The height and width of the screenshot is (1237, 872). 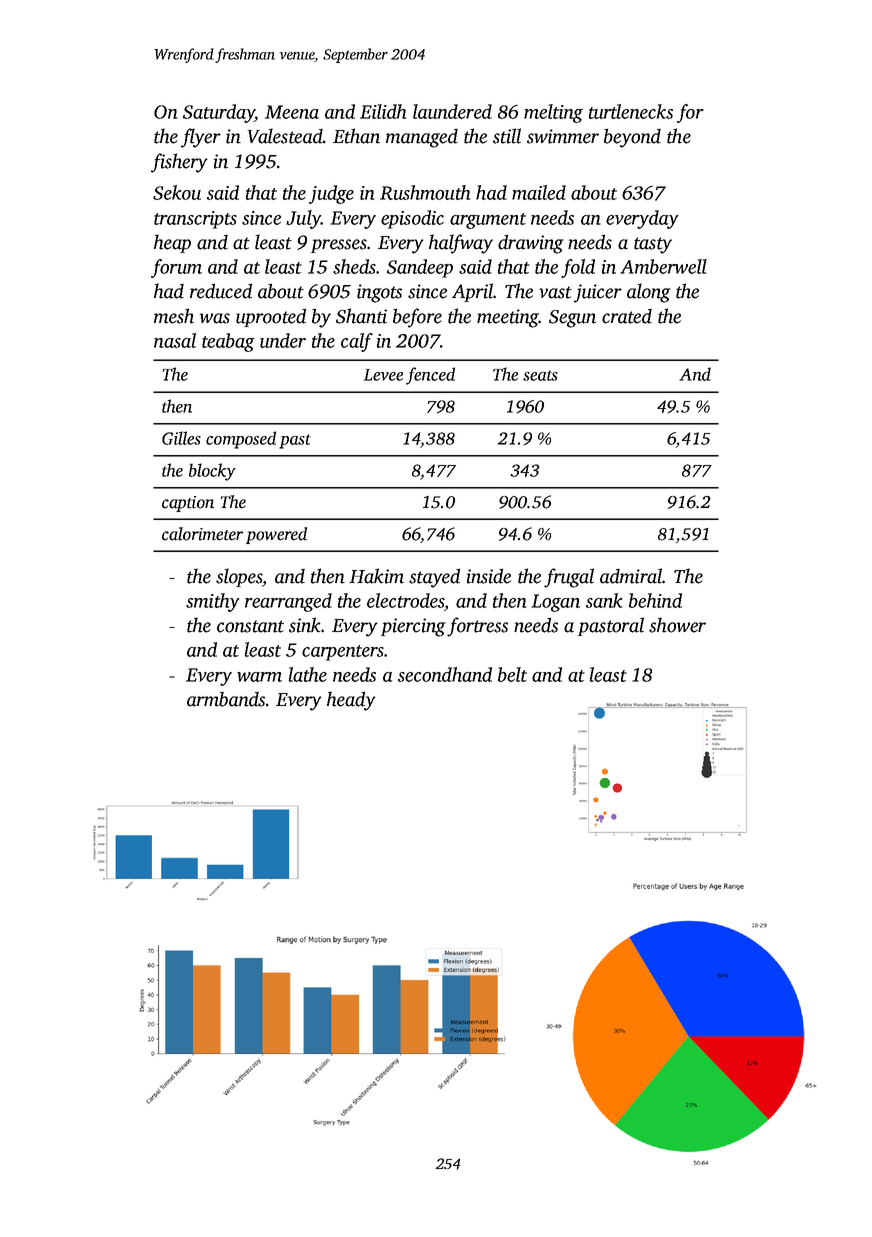 What do you see at coordinates (181, 438) in the screenshot?
I see `Gilles` at bounding box center [181, 438].
